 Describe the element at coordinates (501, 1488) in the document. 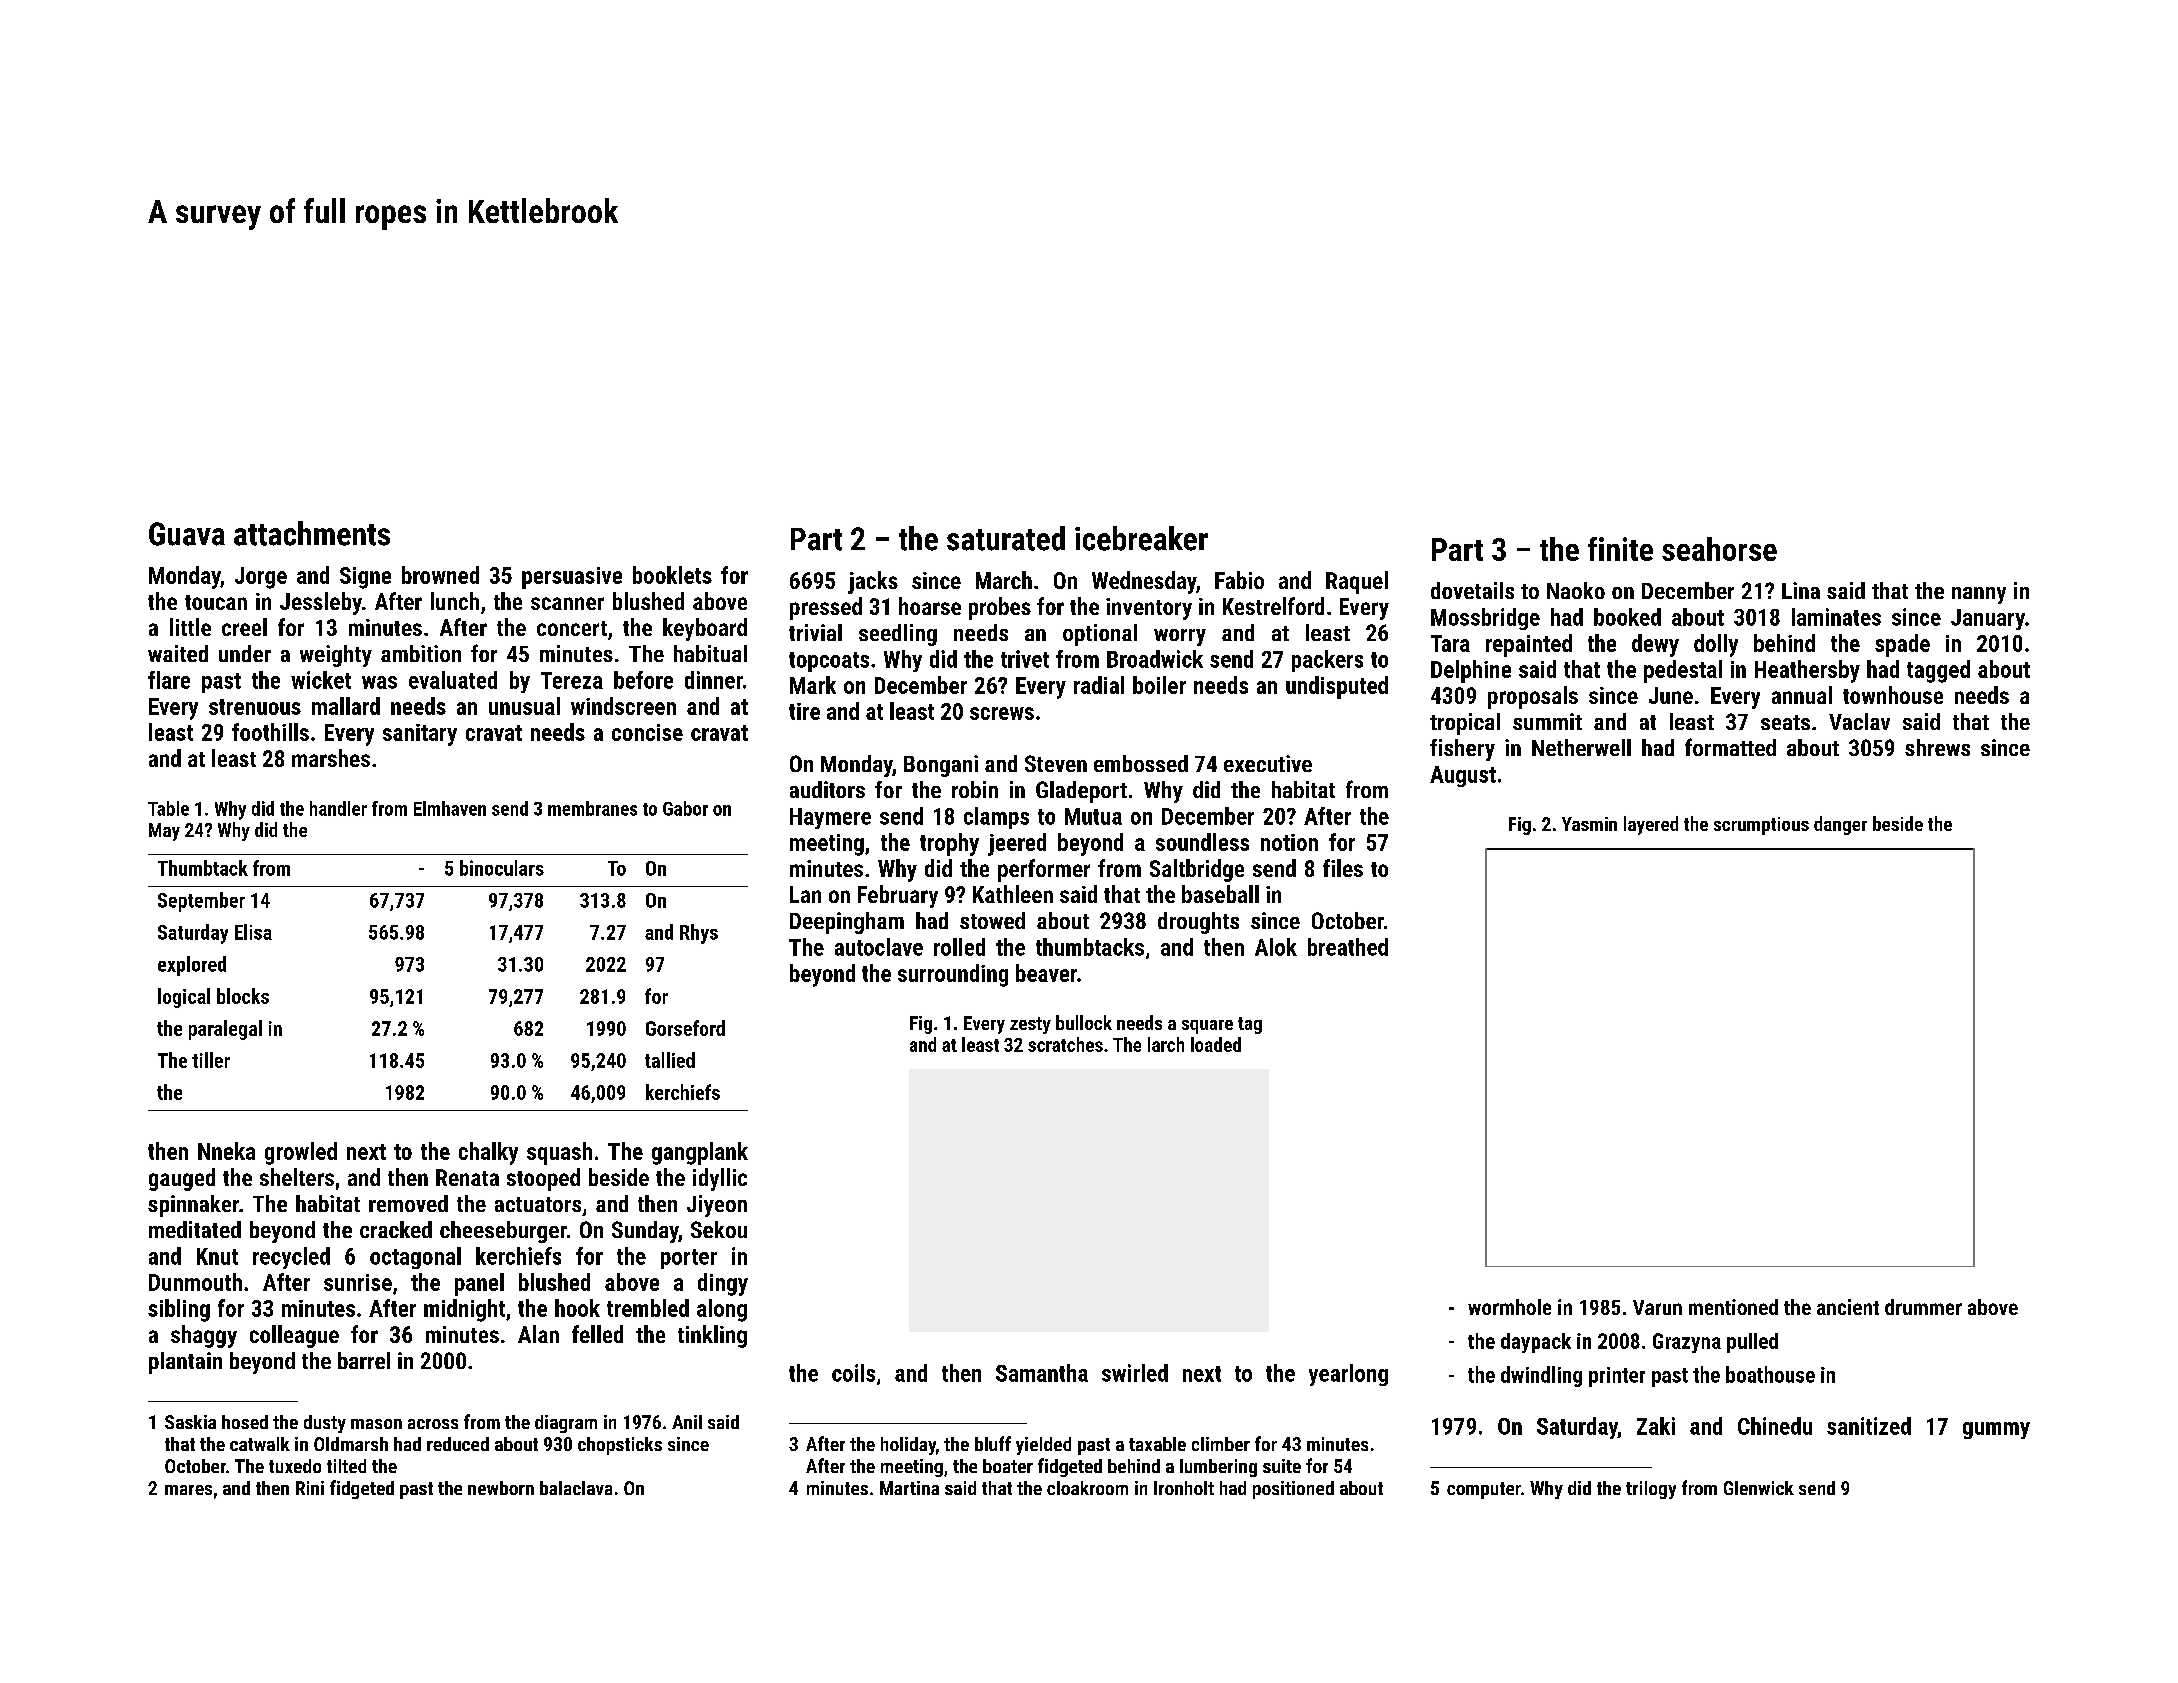

I see `newborn` at that location.
